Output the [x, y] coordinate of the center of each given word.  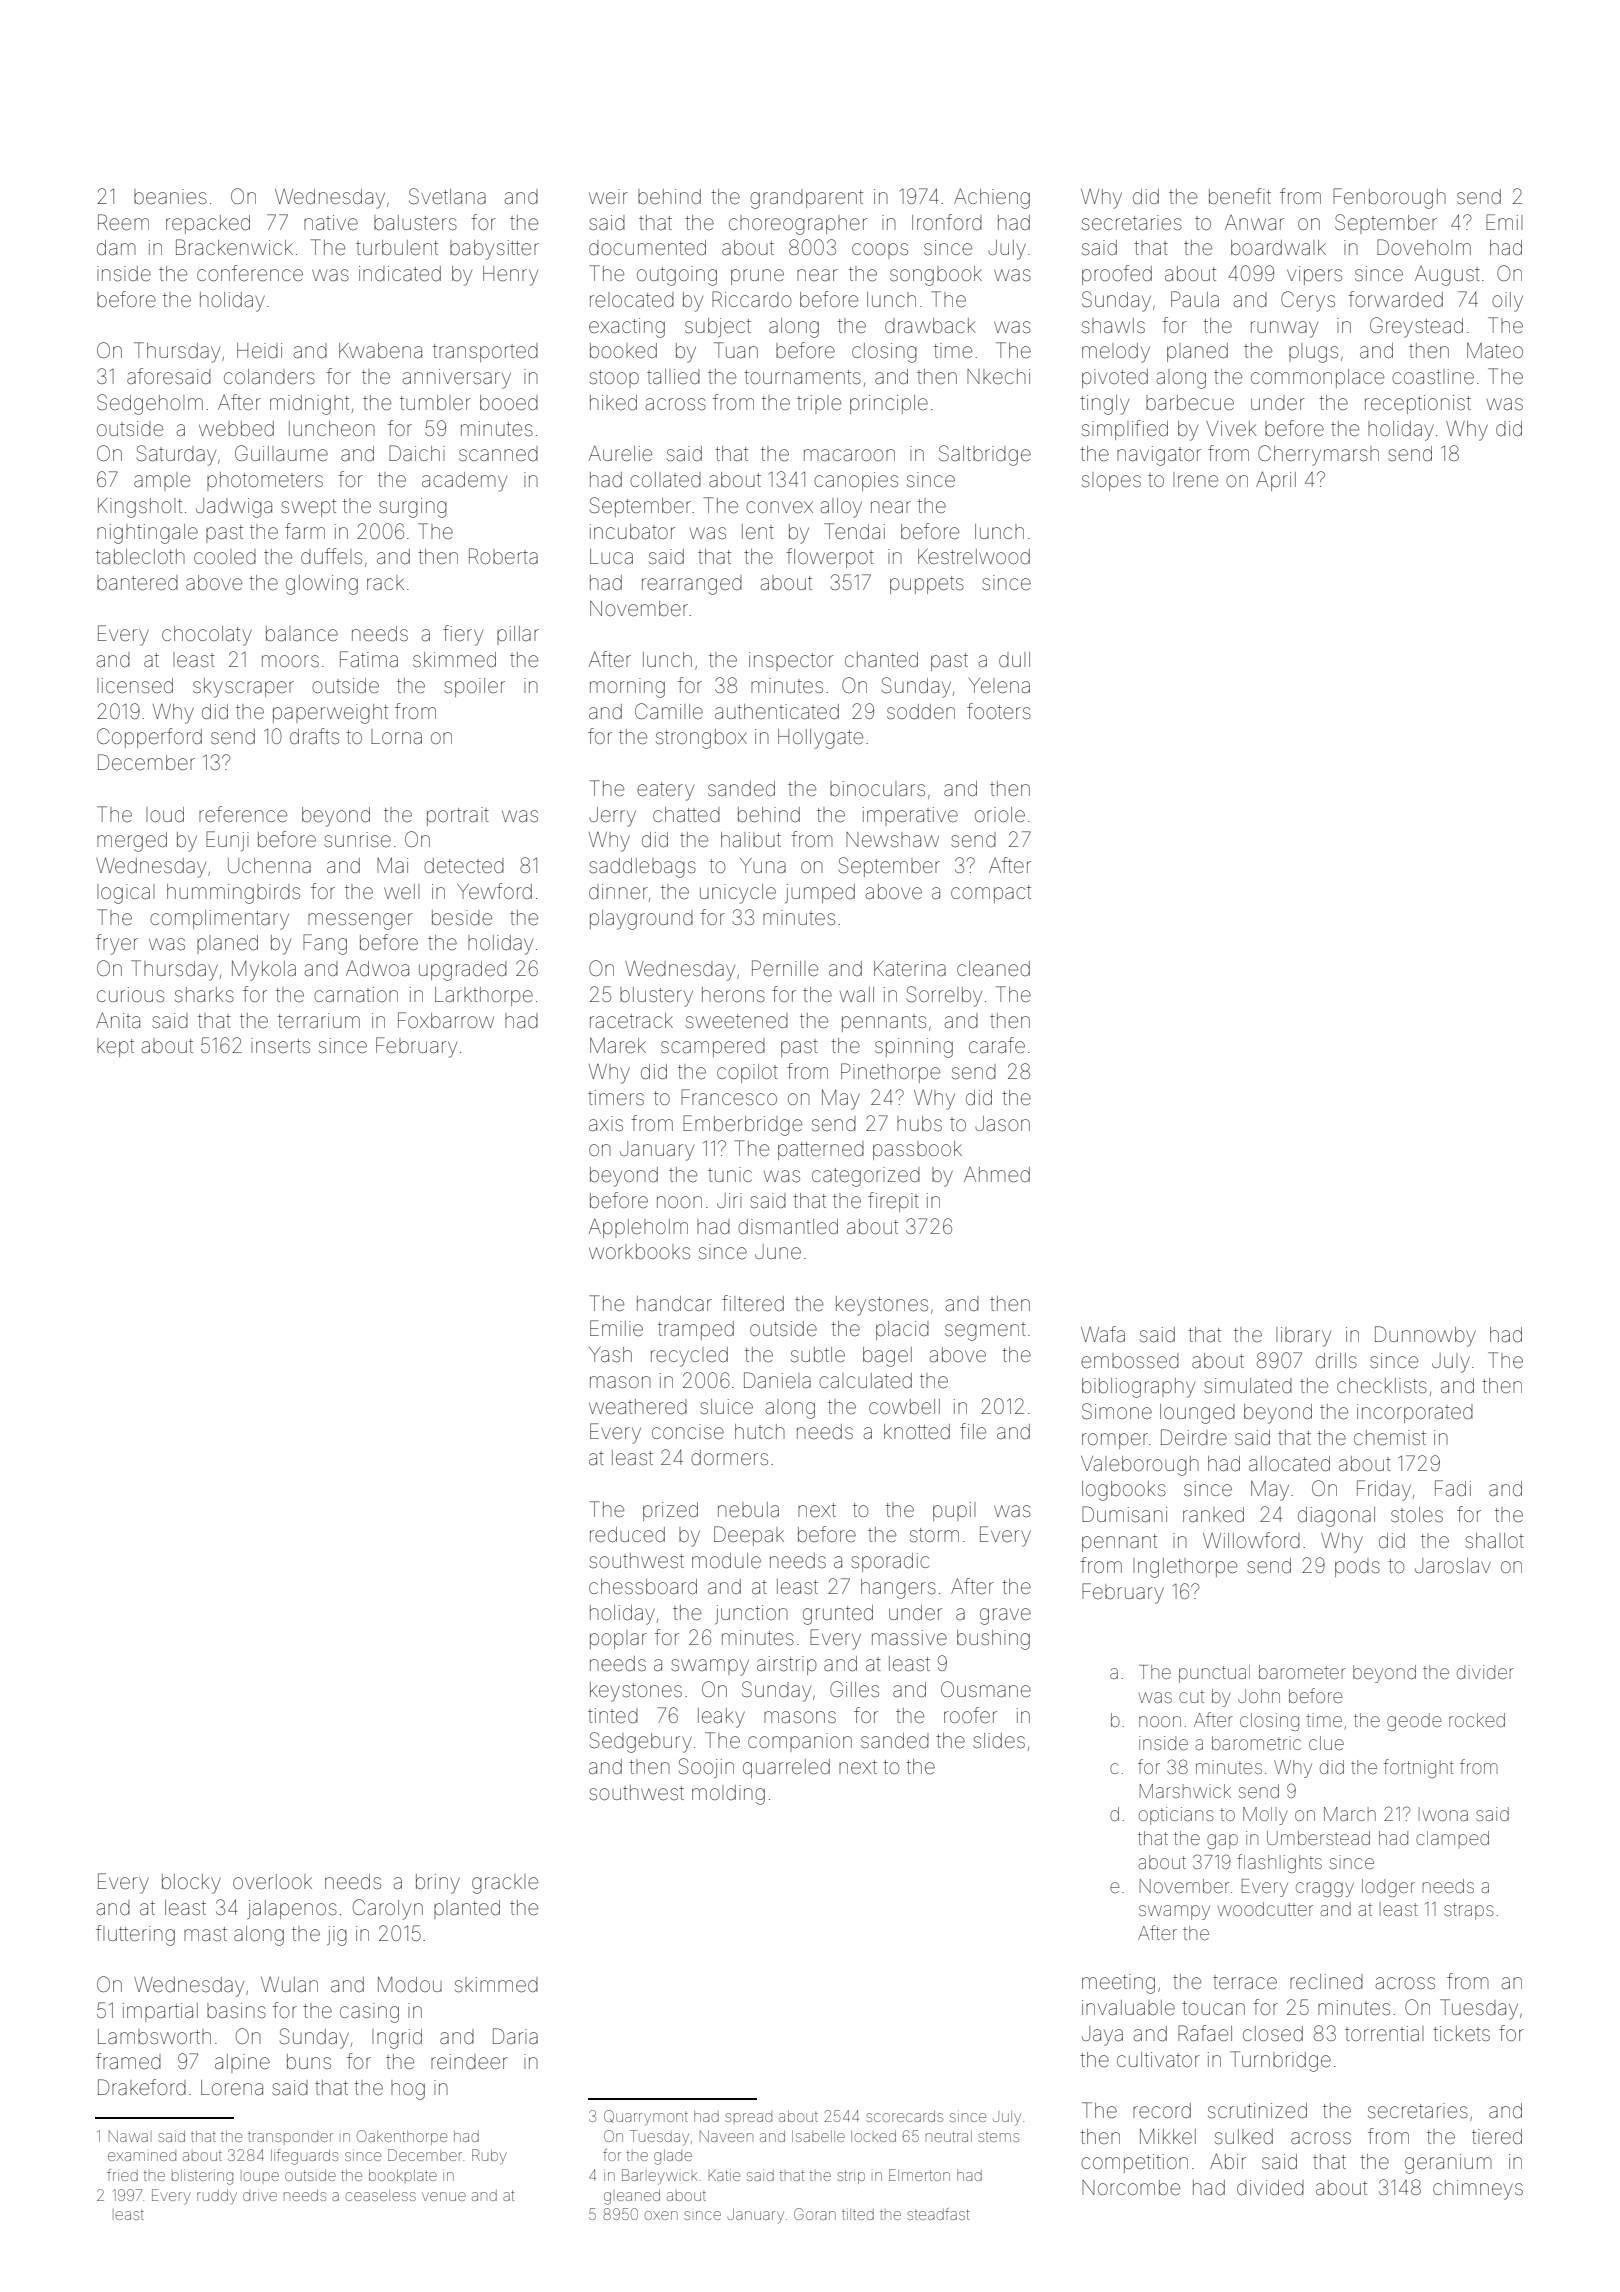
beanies [170, 197]
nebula [748, 1510]
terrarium [319, 1020]
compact [991, 894]
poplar [618, 1639]
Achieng [992, 198]
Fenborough [1389, 198]
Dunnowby [1425, 1336]
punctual [1214, 1674]
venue [444, 2196]
